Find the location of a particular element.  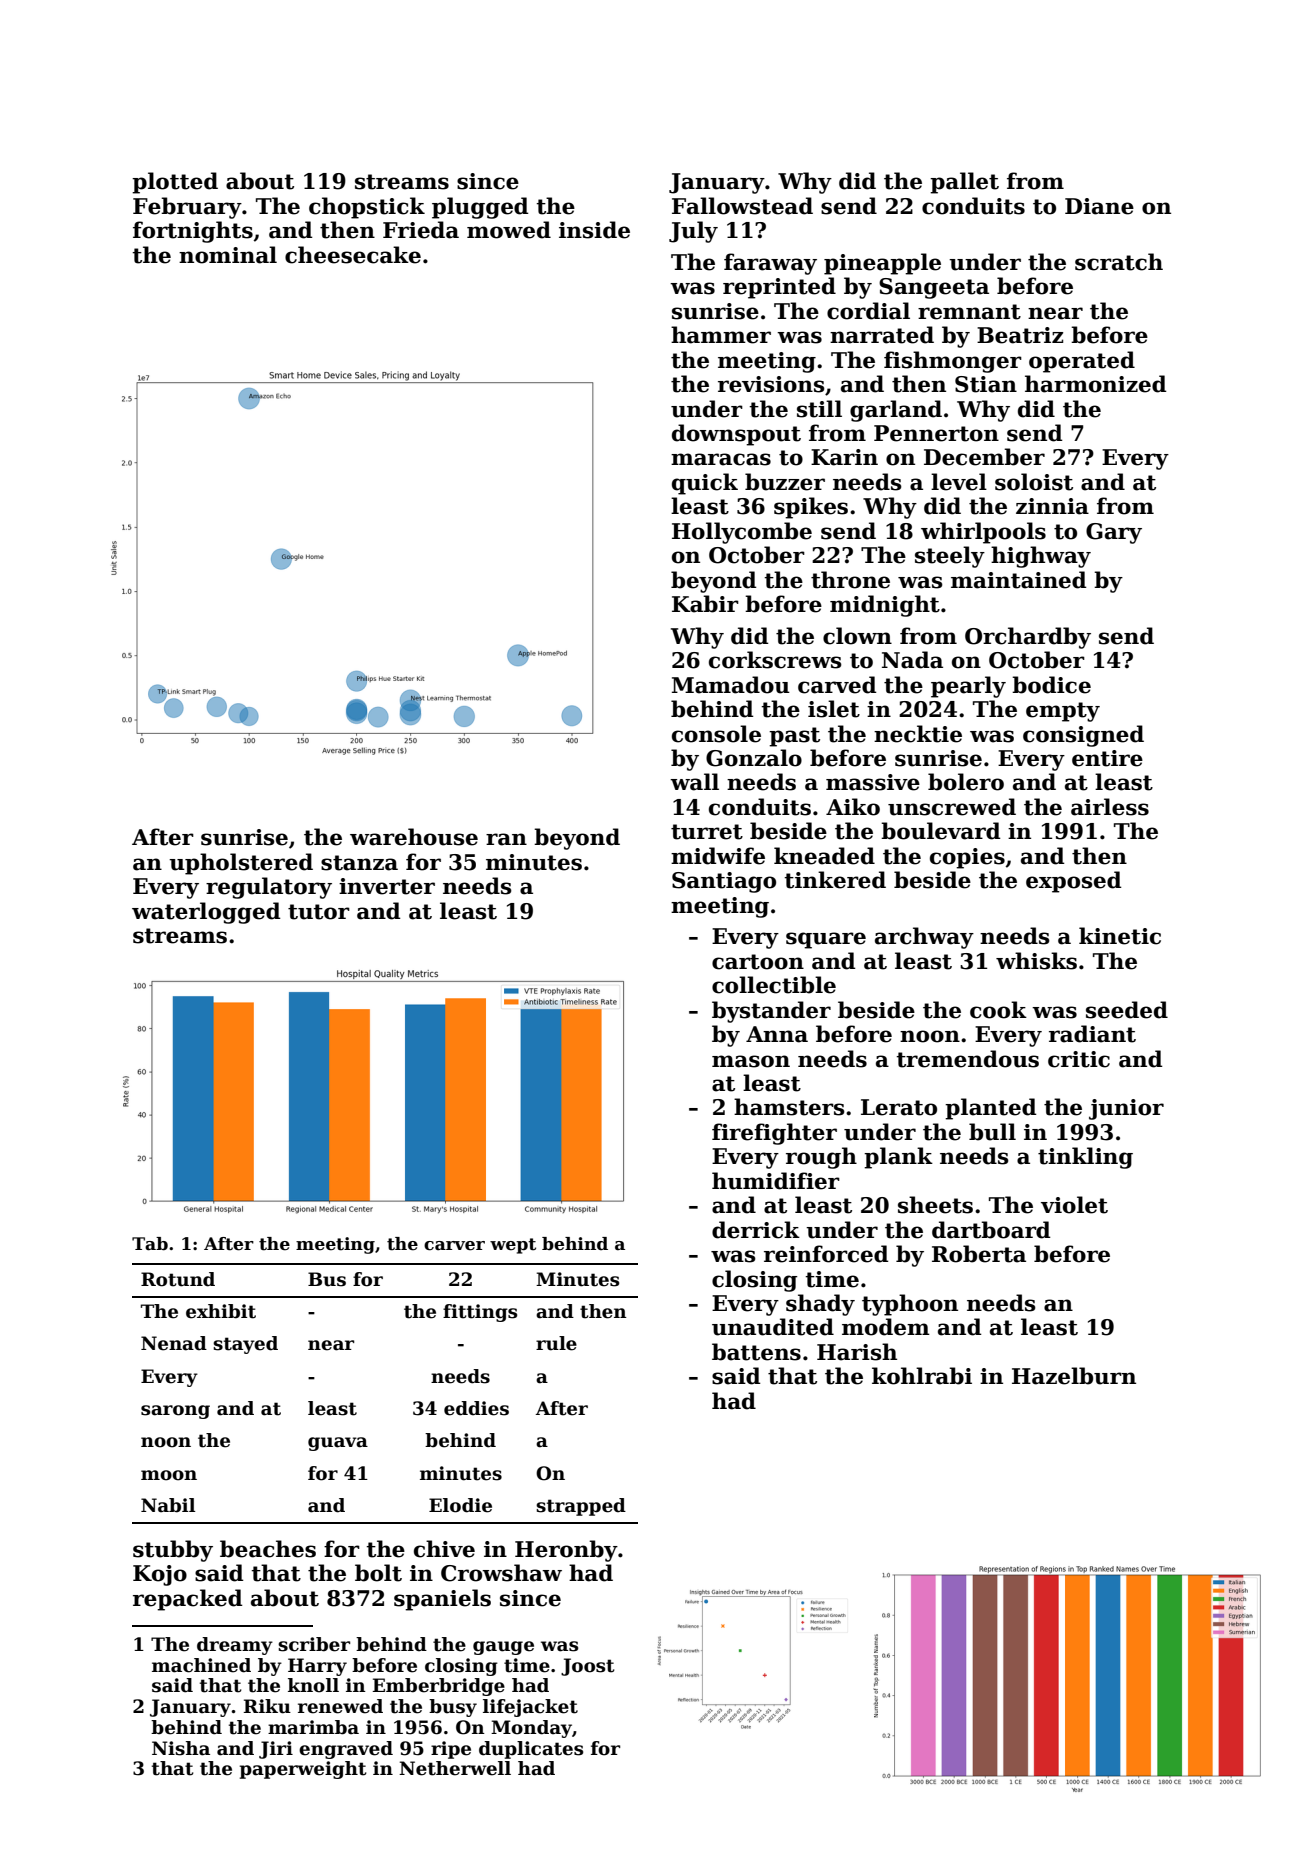

quick is located at coordinates (705, 484).
